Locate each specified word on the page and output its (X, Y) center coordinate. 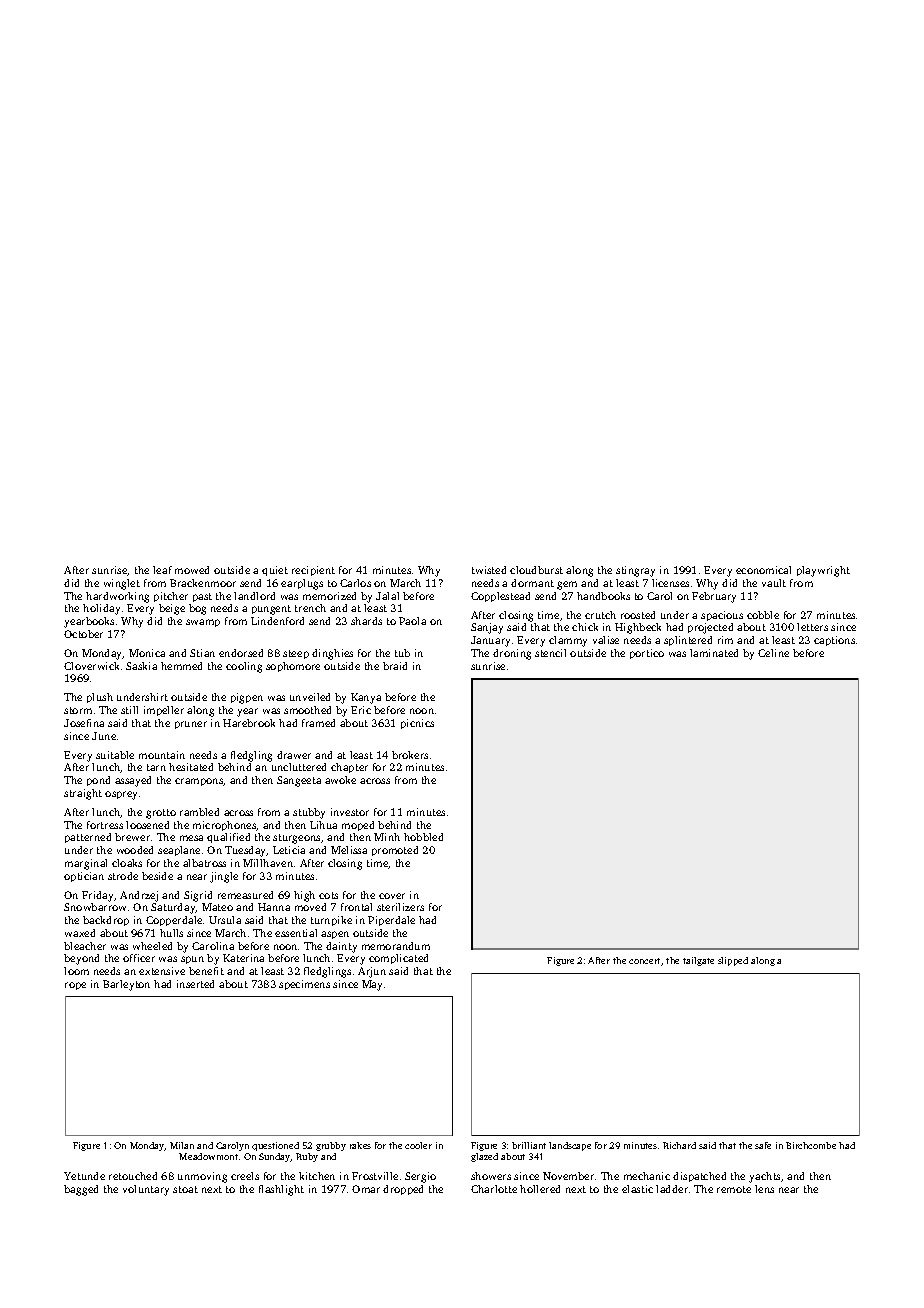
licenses (670, 583)
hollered (540, 1189)
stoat (185, 1189)
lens (764, 1189)
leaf (162, 570)
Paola (412, 621)
